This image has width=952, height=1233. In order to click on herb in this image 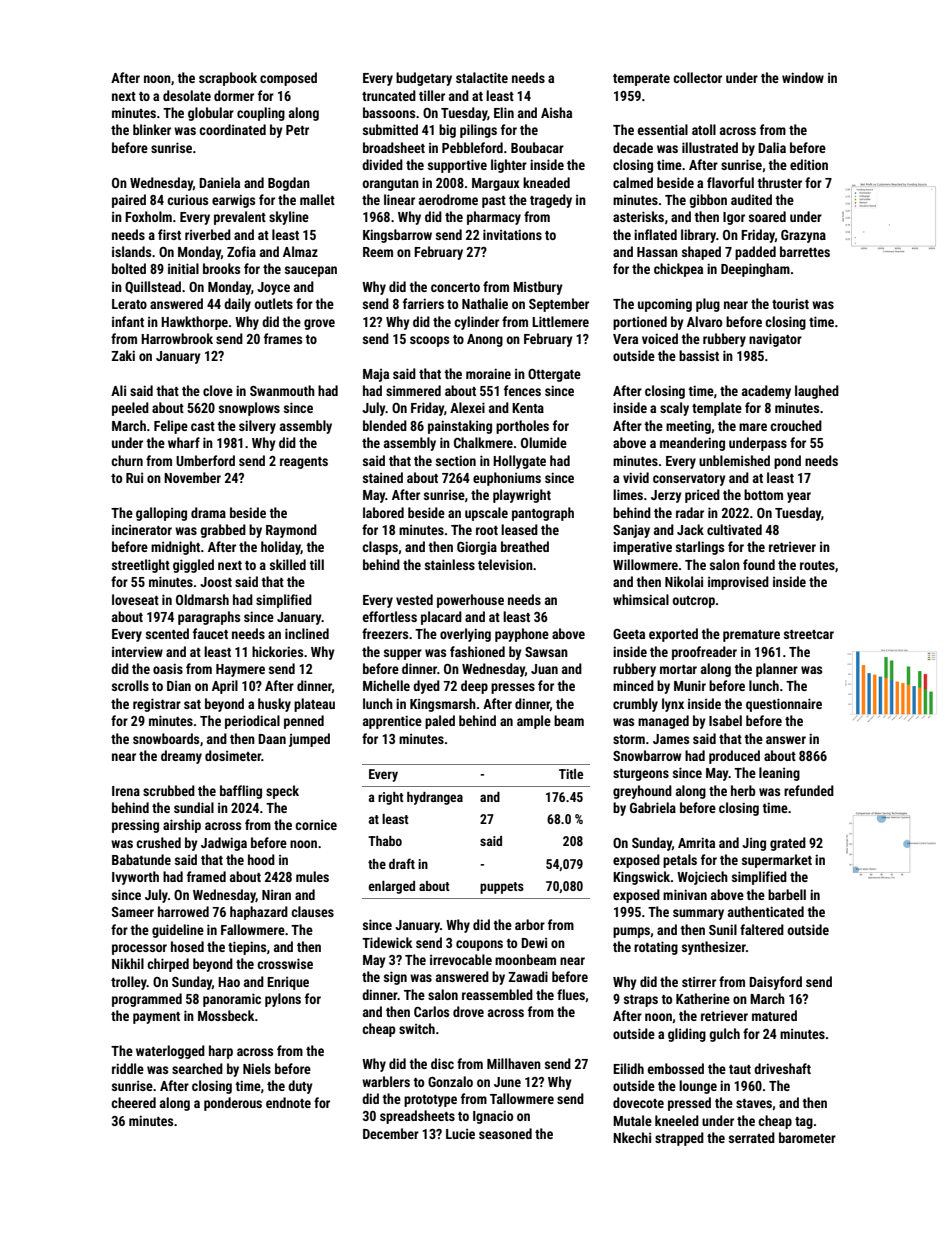, I will do `click(743, 790)`.
